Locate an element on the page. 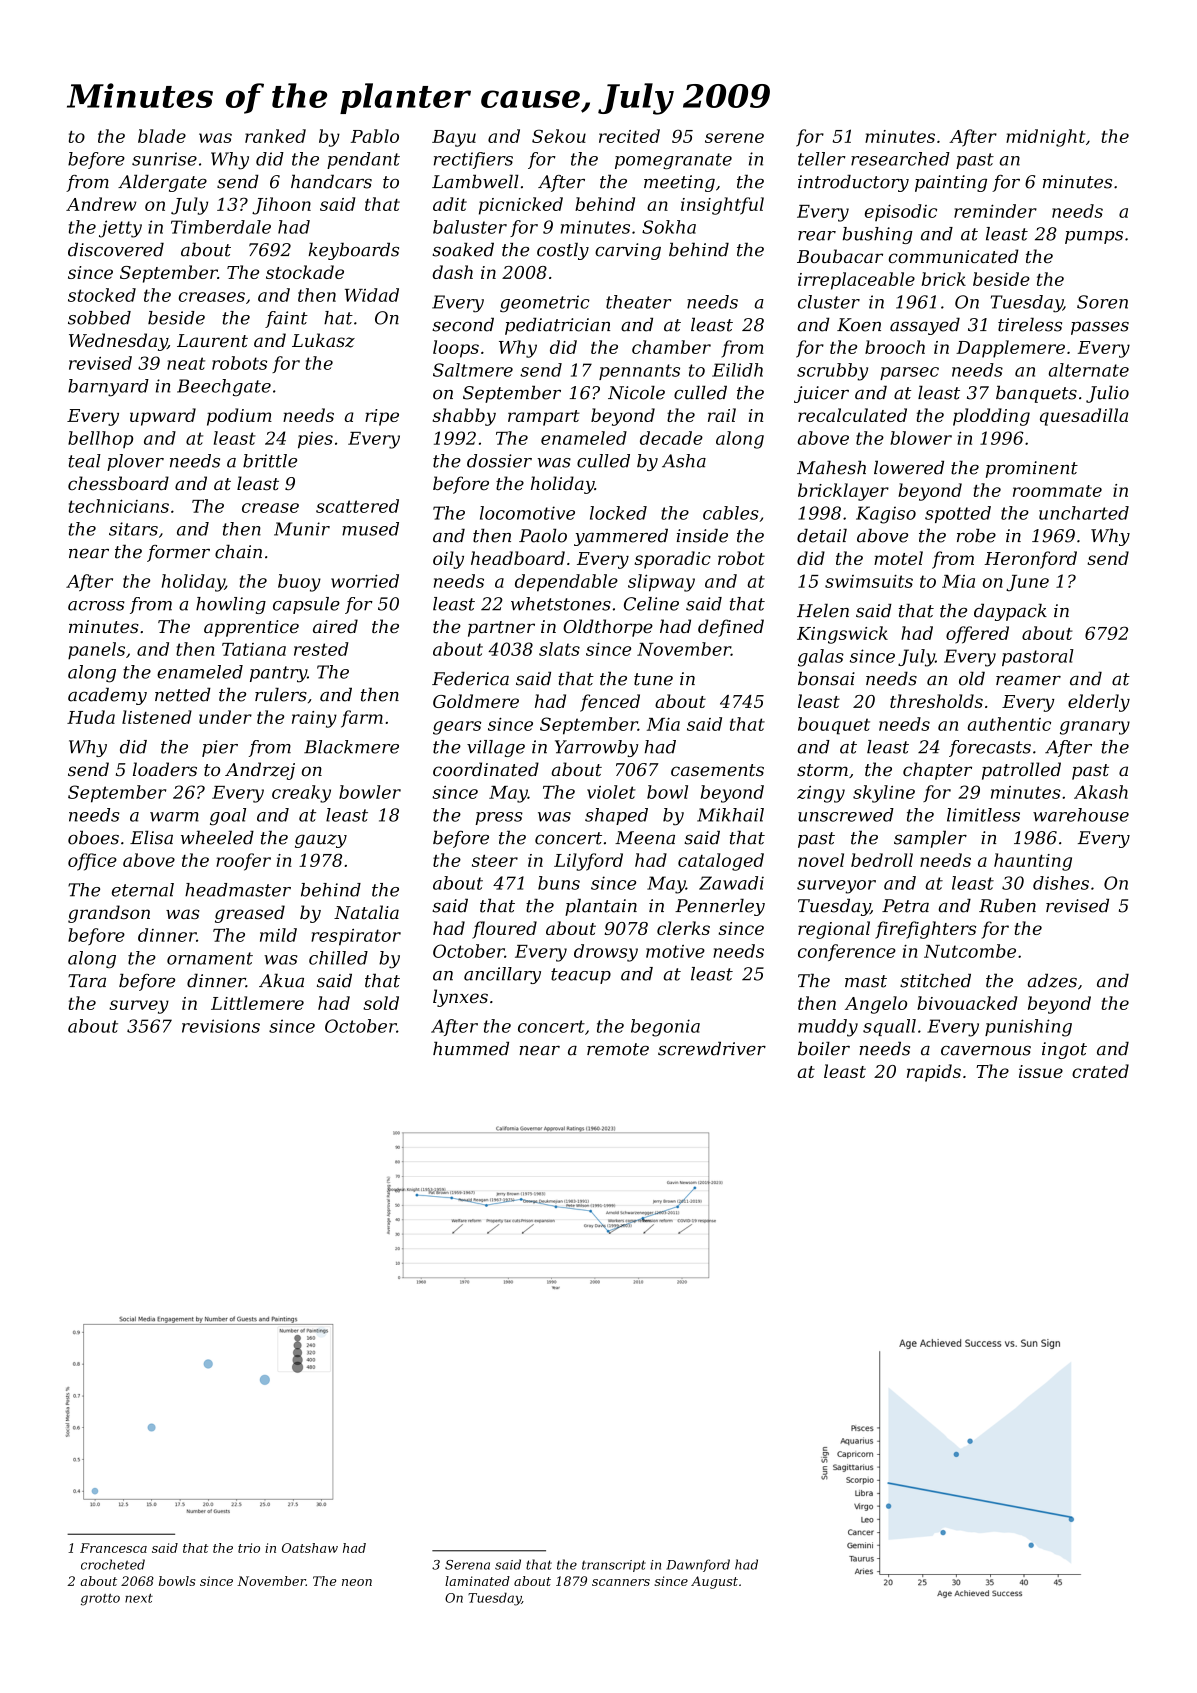 This image has height=1693, width=1197. Timberdale is located at coordinates (221, 227).
